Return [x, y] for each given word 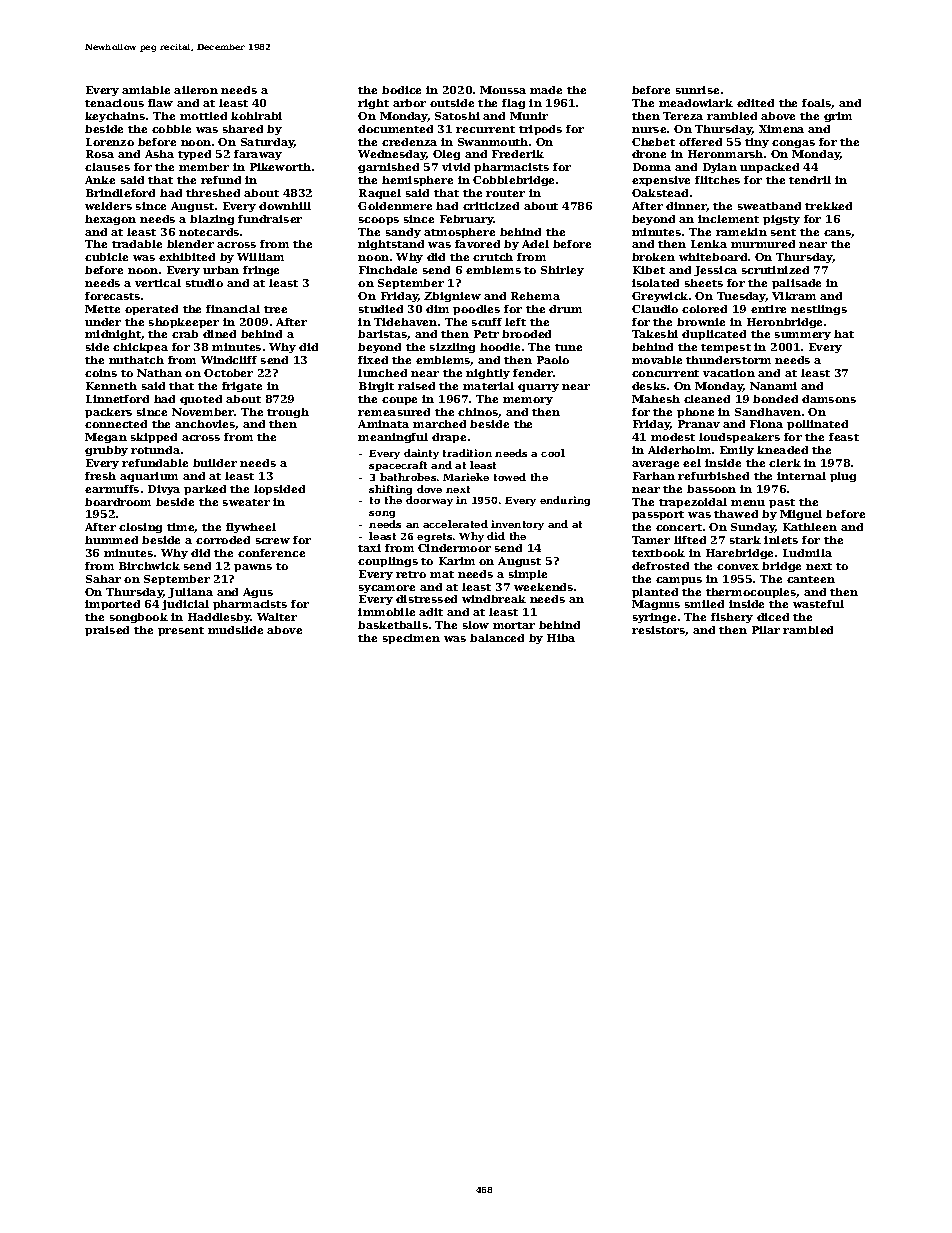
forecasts [112, 296]
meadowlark [696, 103]
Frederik [518, 154]
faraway [258, 155]
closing [140, 528]
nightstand [391, 245]
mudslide [235, 630]
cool [553, 453]
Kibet [649, 270]
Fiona [766, 424]
